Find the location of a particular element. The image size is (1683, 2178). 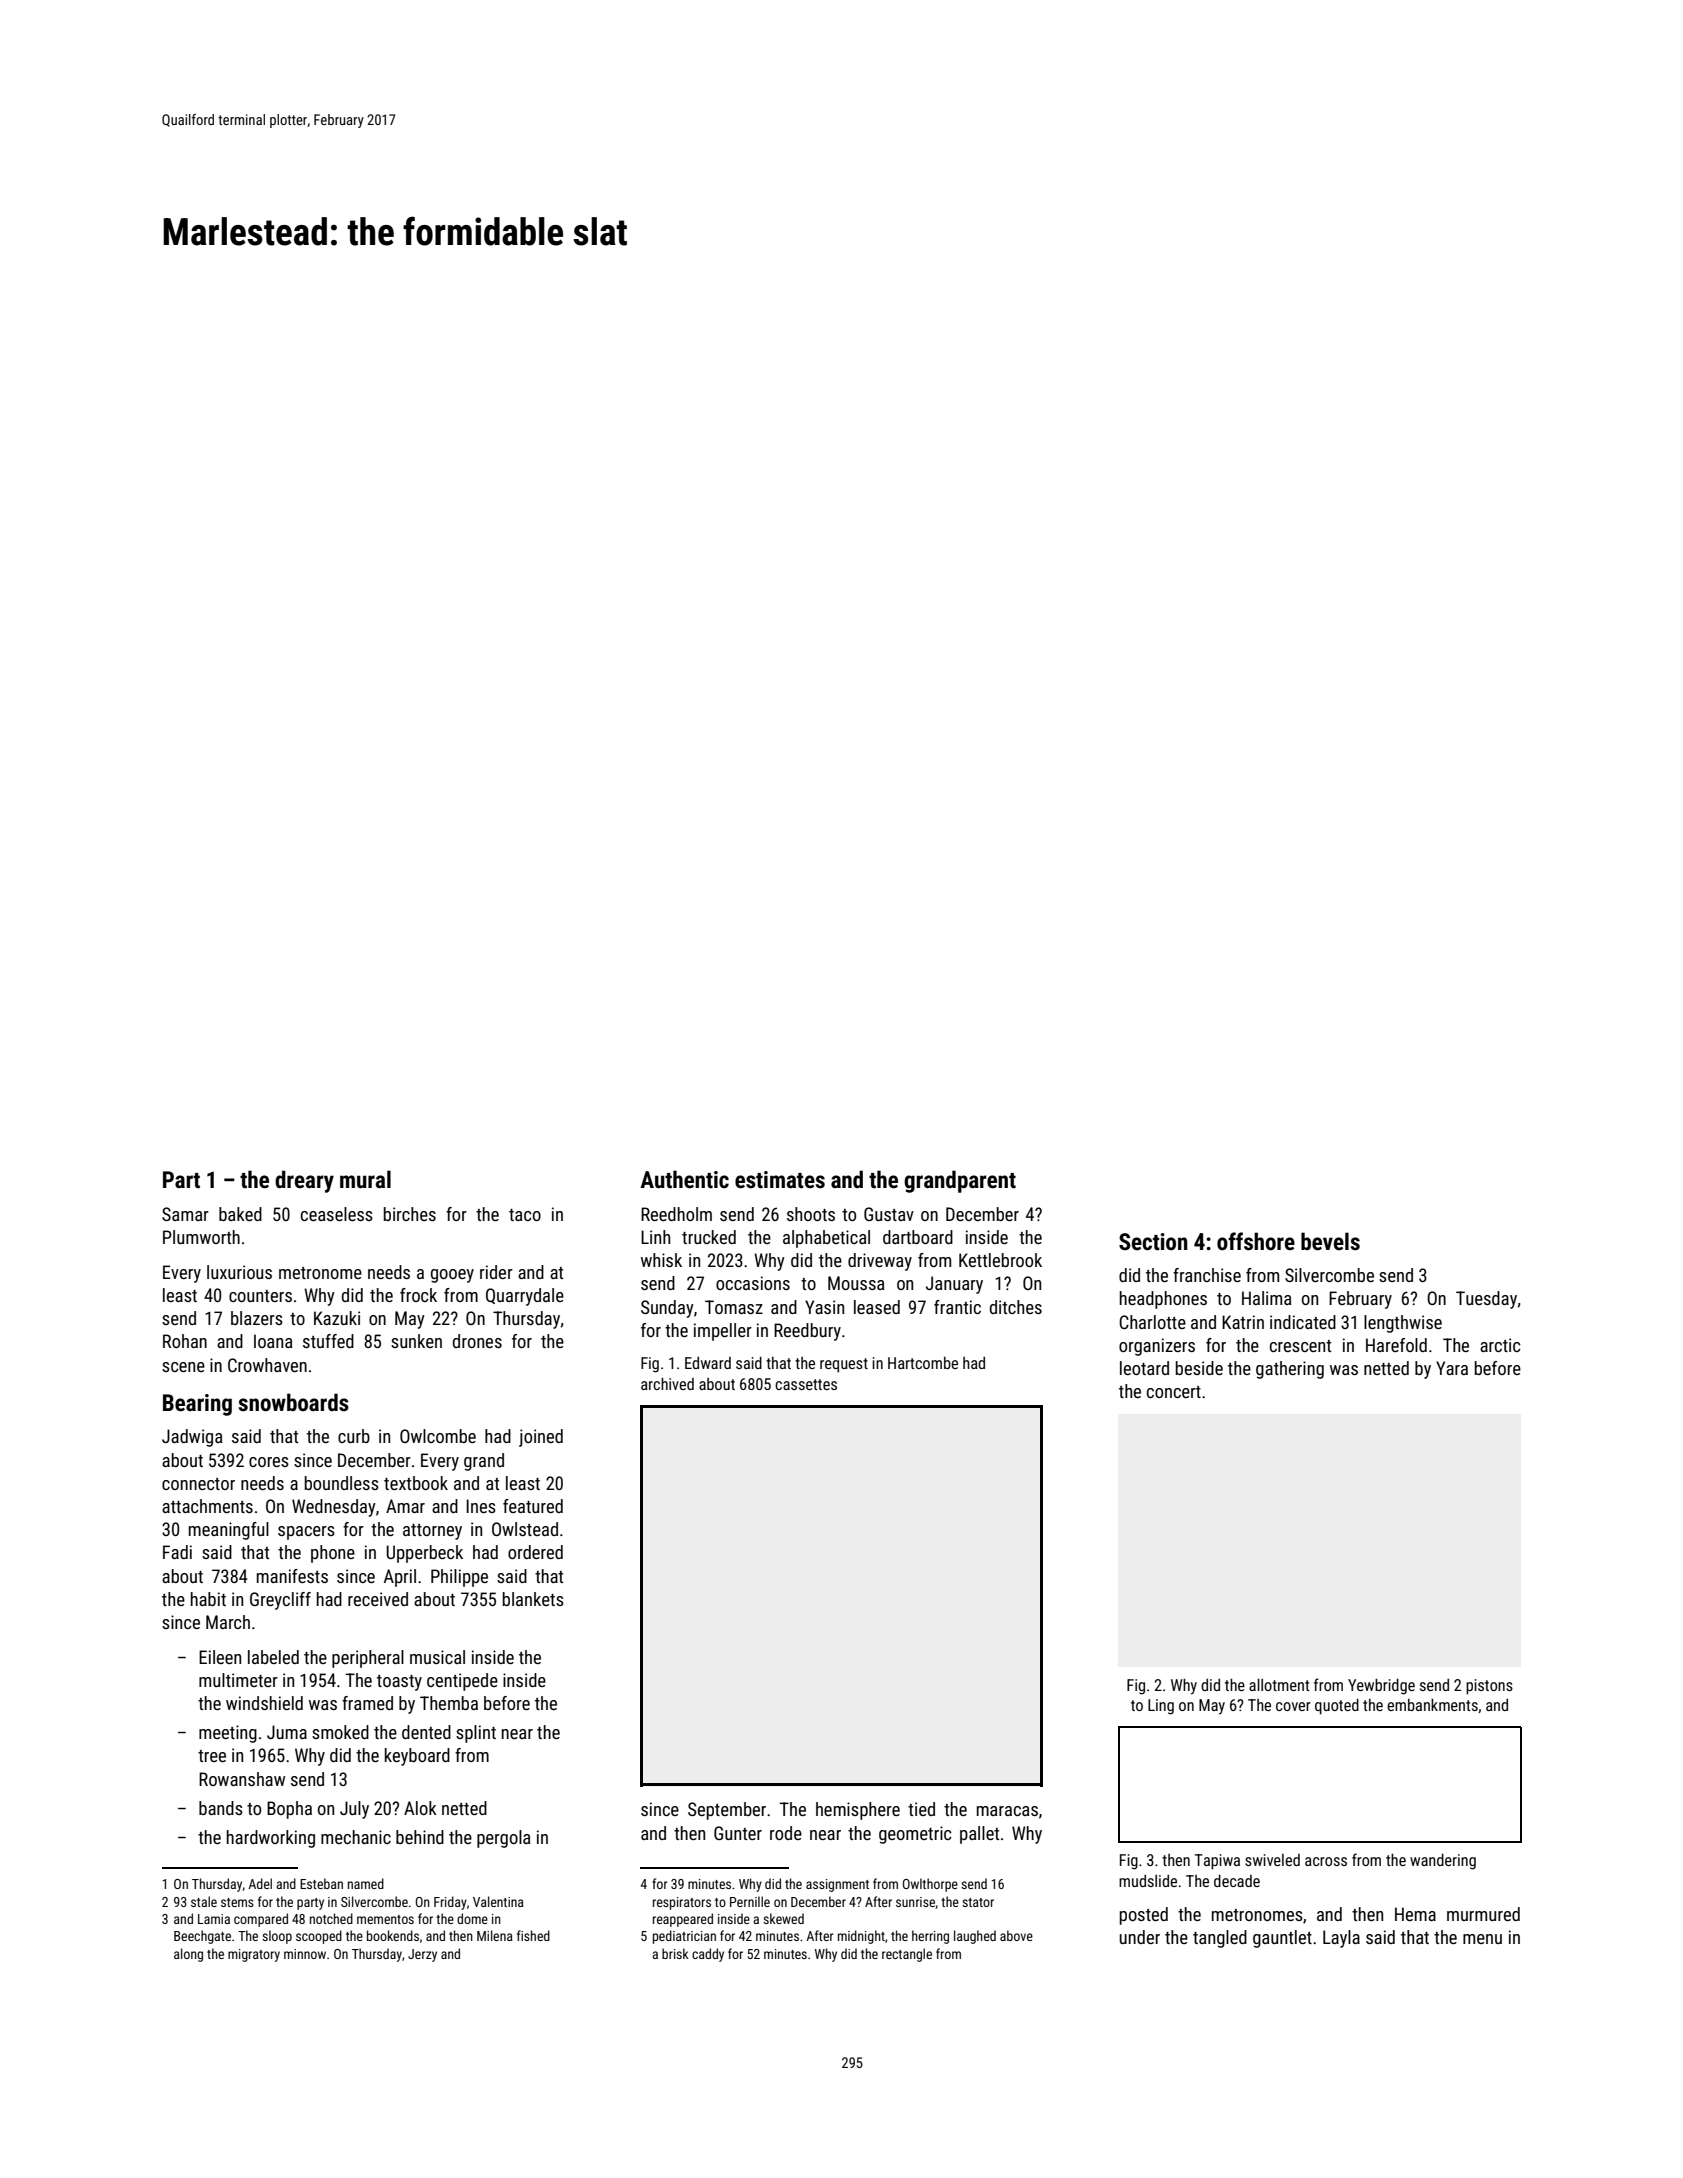

estimates is located at coordinates (780, 1180).
